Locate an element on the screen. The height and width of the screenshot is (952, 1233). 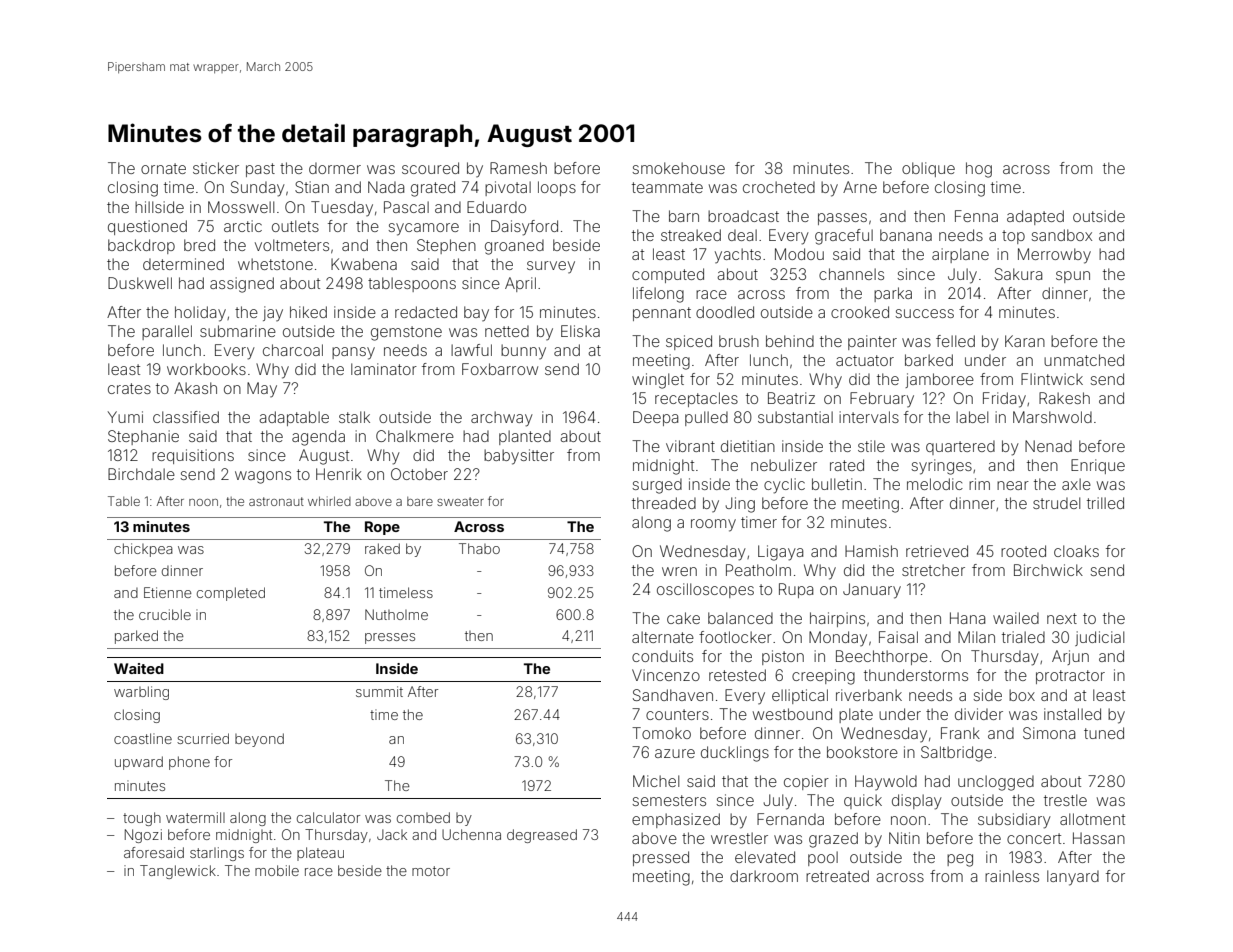
Peatholm is located at coordinates (758, 570).
